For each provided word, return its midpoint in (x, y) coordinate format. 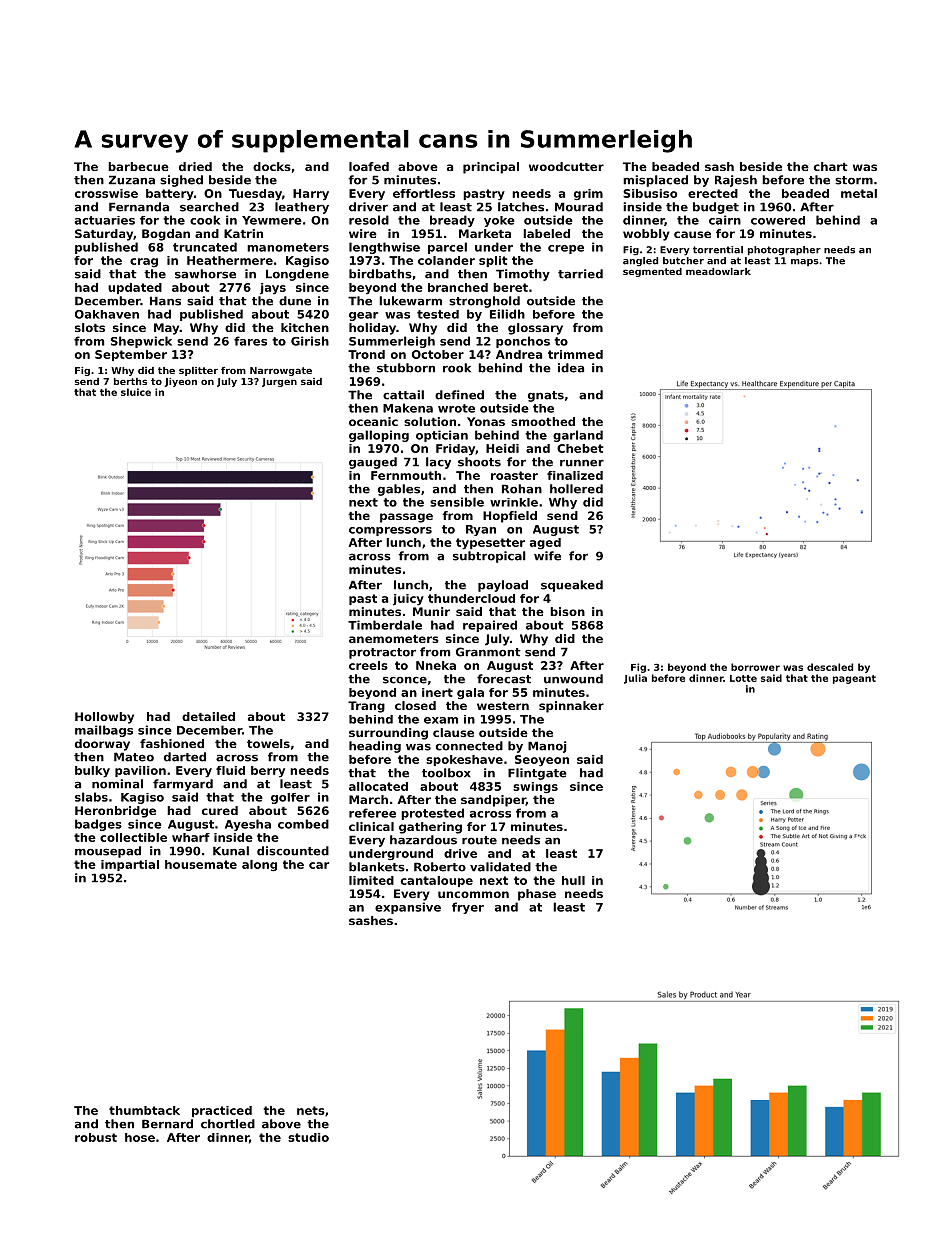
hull (573, 880)
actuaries (105, 220)
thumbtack (144, 1110)
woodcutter (566, 166)
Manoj (547, 747)
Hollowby (104, 718)
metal (859, 193)
